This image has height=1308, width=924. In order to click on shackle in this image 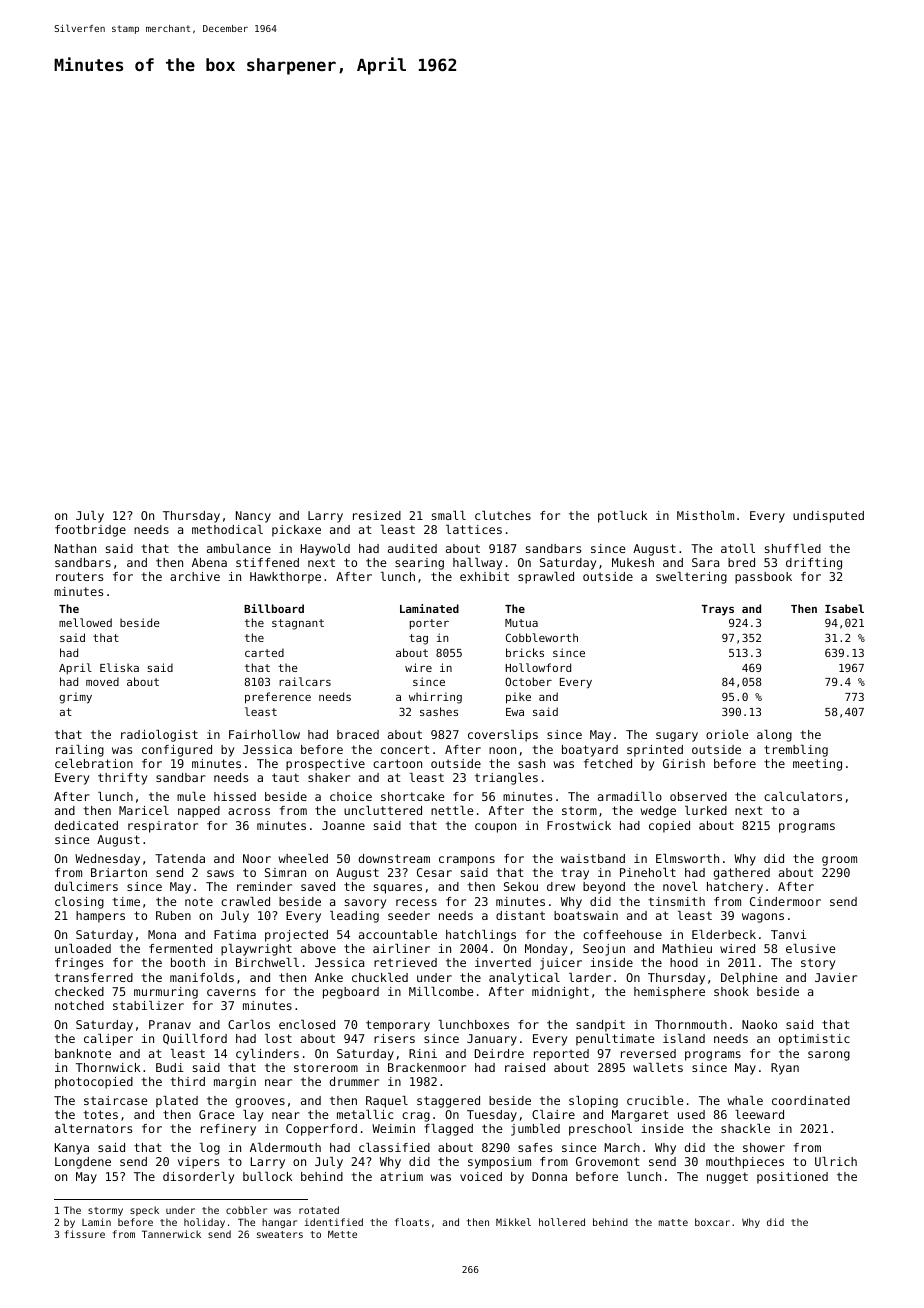, I will do `click(745, 1128)`.
